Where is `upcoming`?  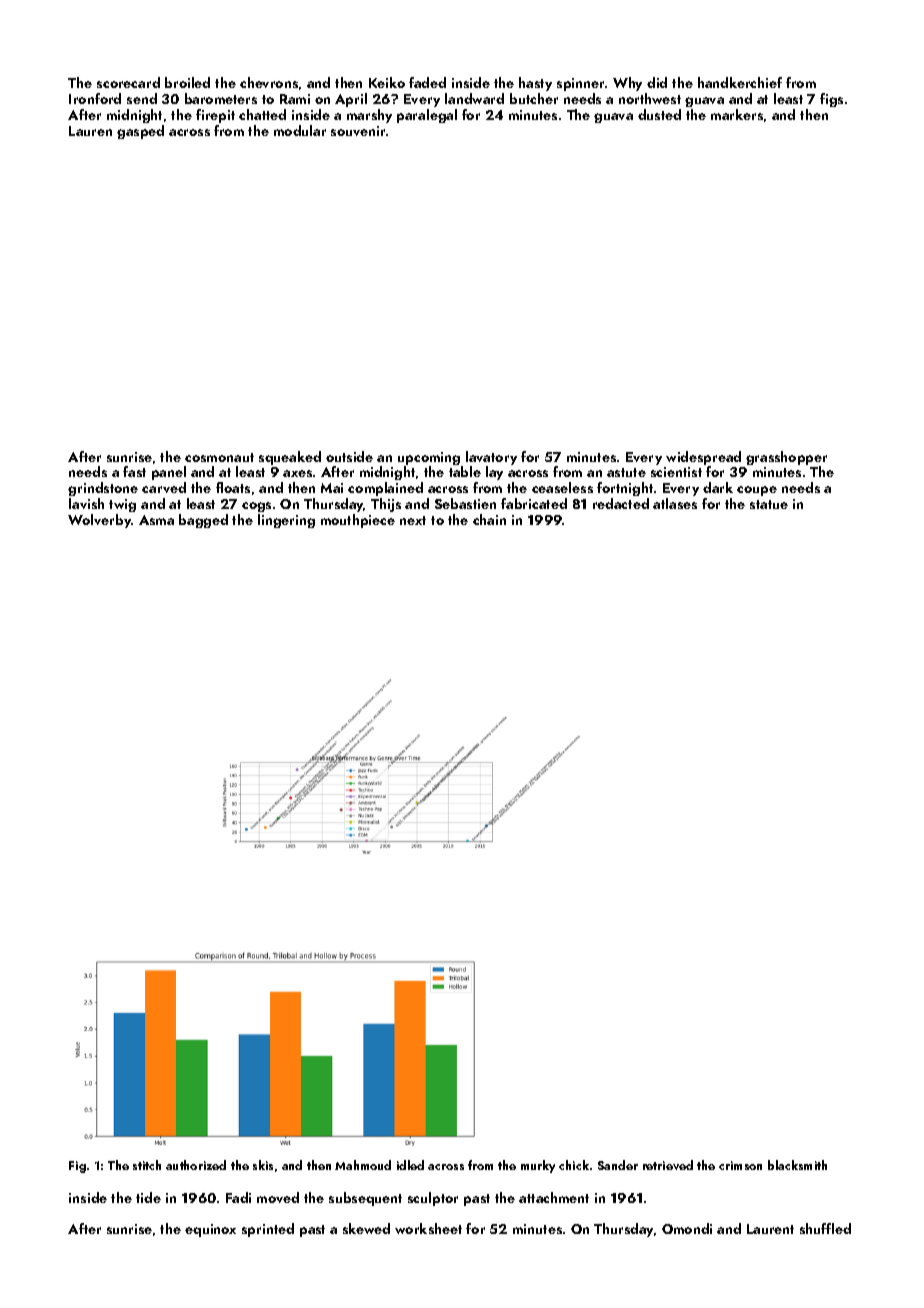
upcoming is located at coordinates (429, 458).
